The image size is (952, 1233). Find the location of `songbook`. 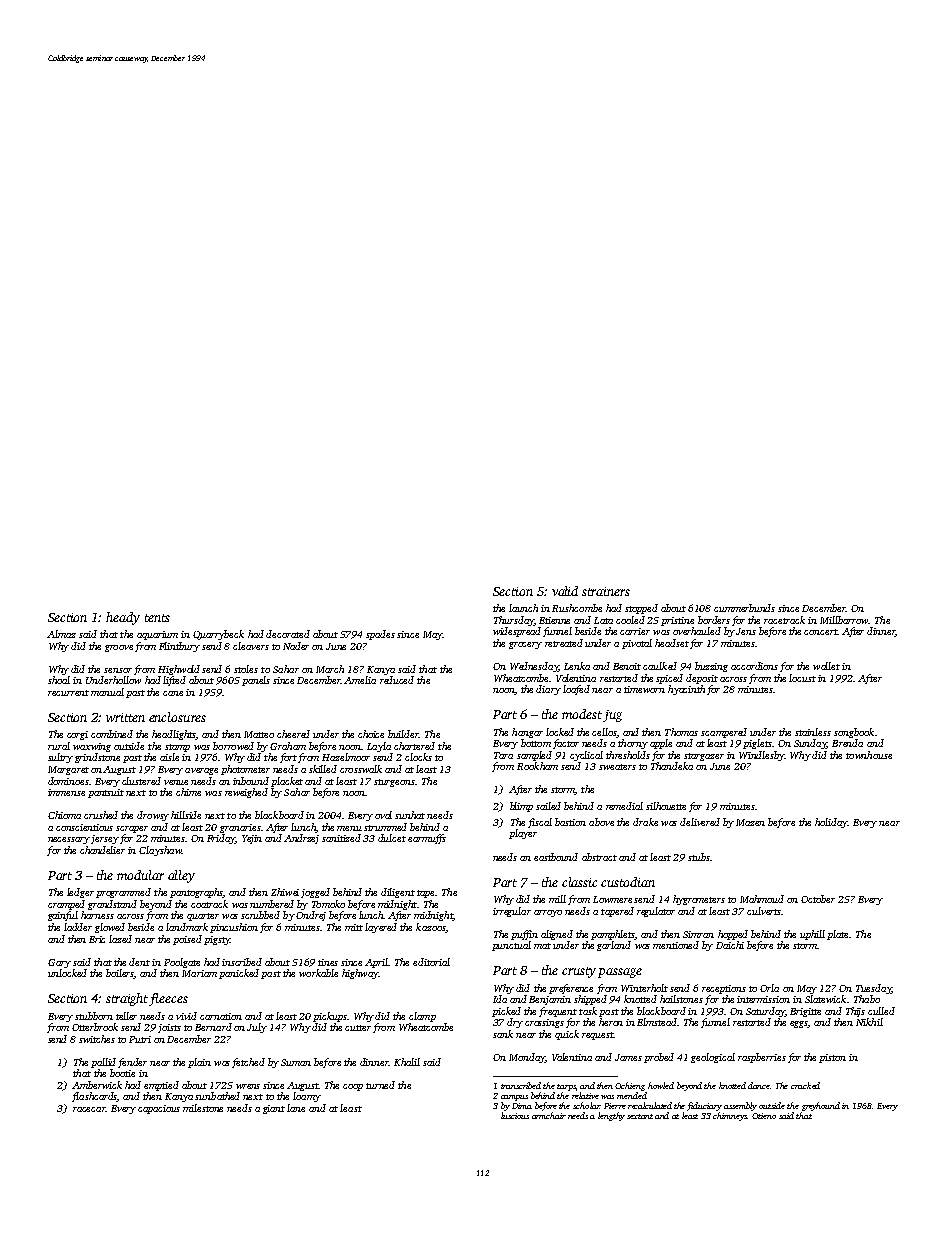

songbook is located at coordinates (854, 733).
